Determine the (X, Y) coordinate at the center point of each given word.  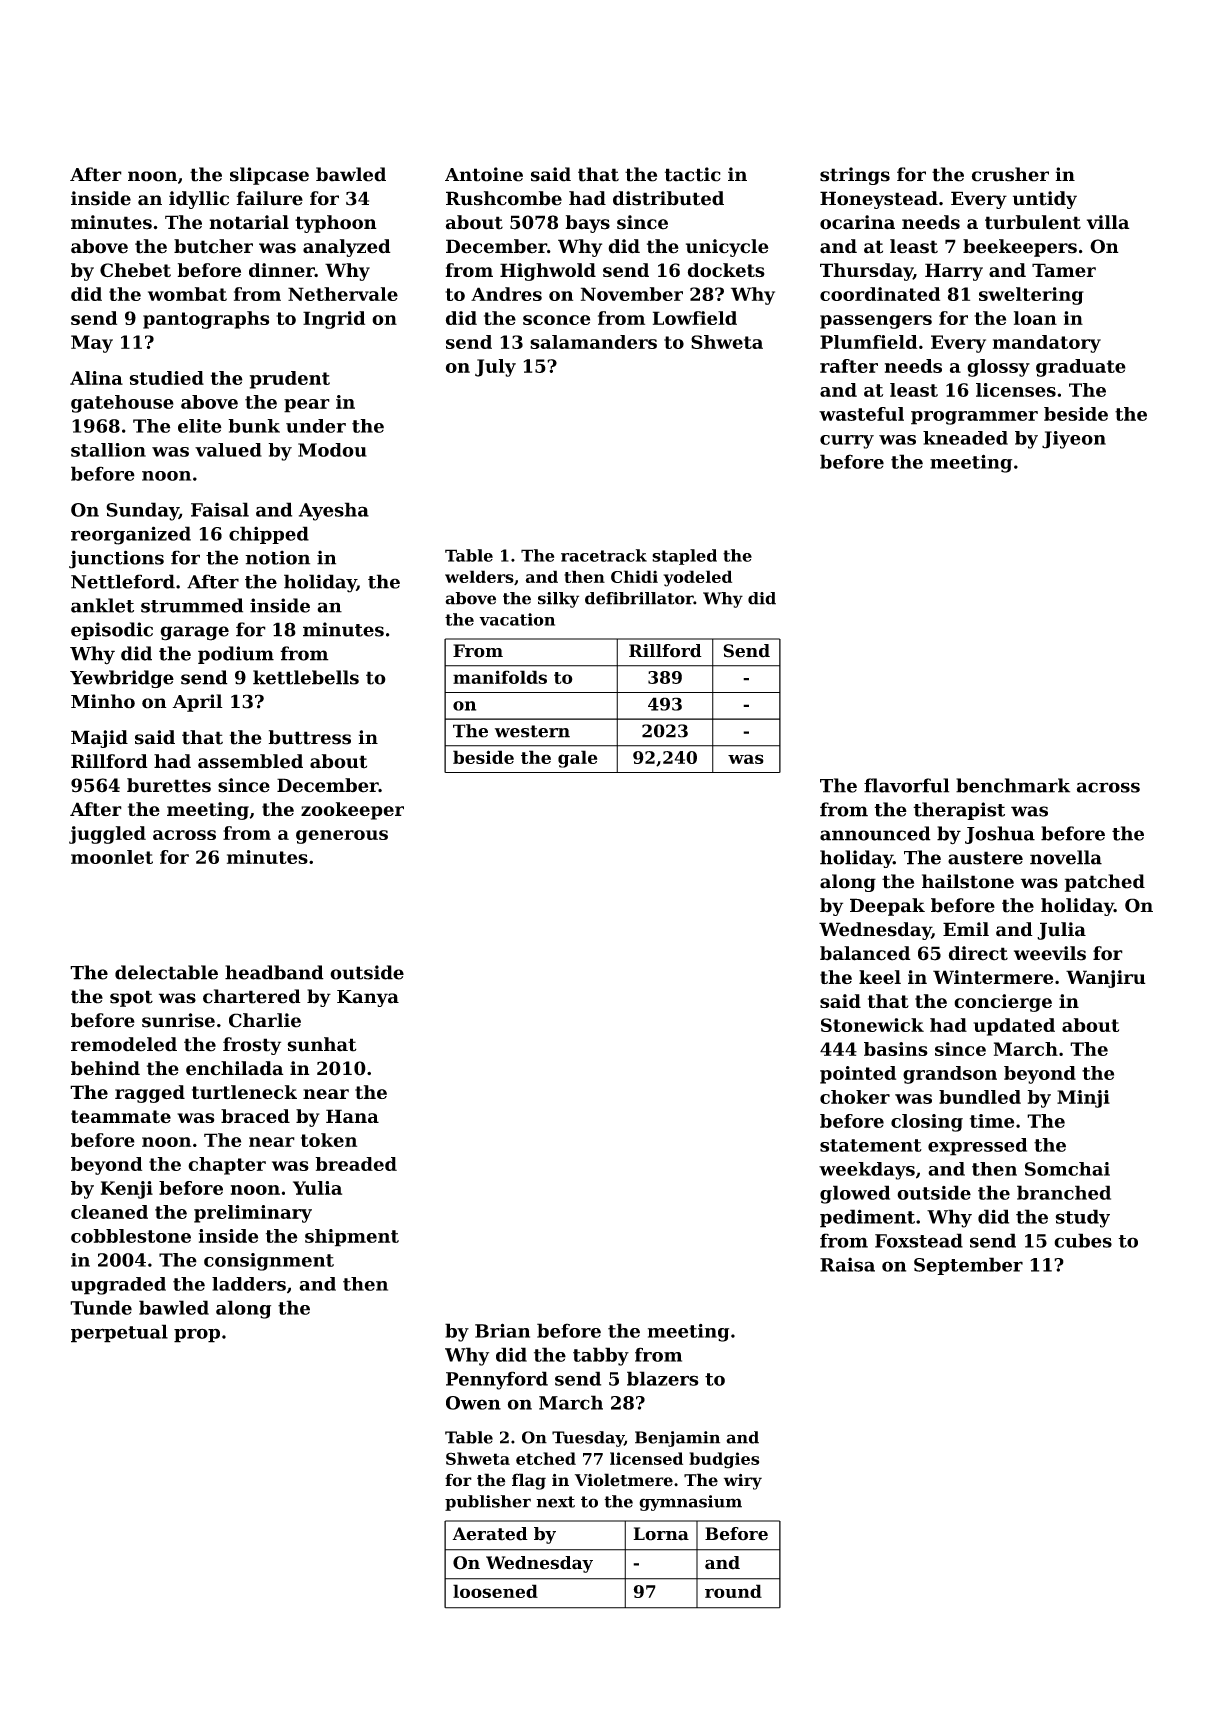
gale (577, 759)
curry (847, 442)
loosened (495, 1591)
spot (131, 998)
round (733, 1591)
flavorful (906, 785)
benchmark (1013, 785)
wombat (187, 294)
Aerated (490, 1534)
